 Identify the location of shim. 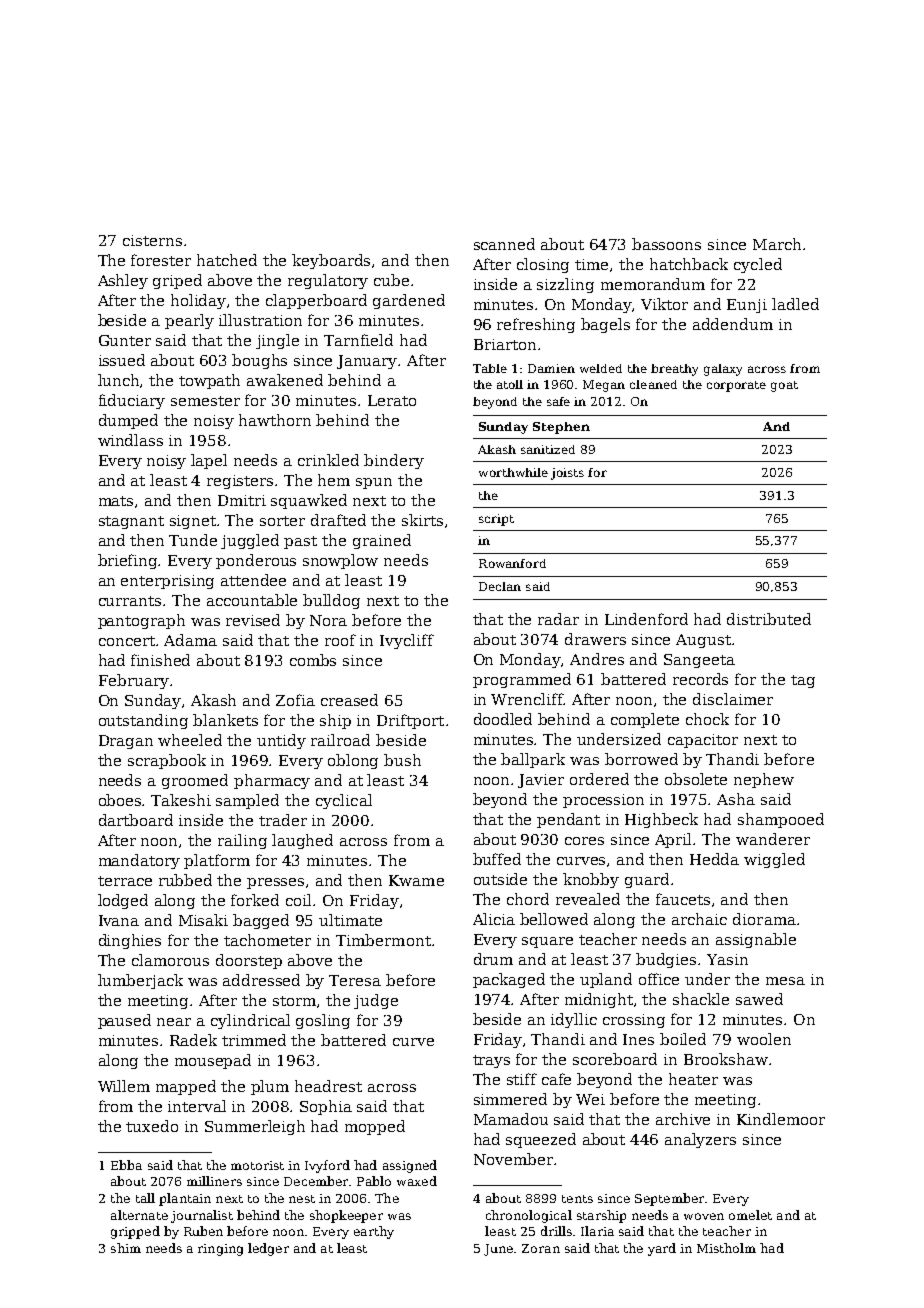
(126, 1248).
